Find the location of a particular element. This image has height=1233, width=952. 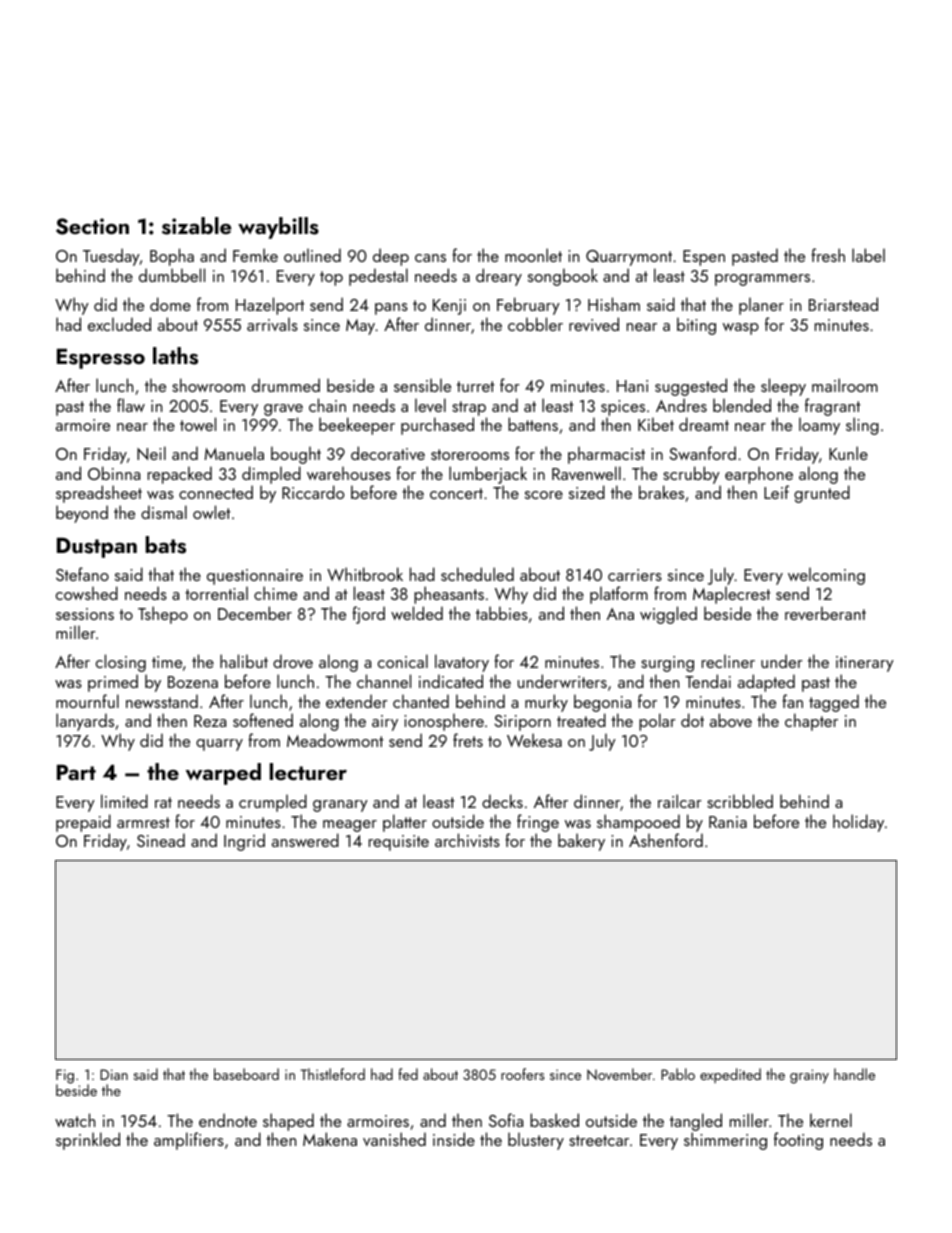

showroom is located at coordinates (208, 385).
